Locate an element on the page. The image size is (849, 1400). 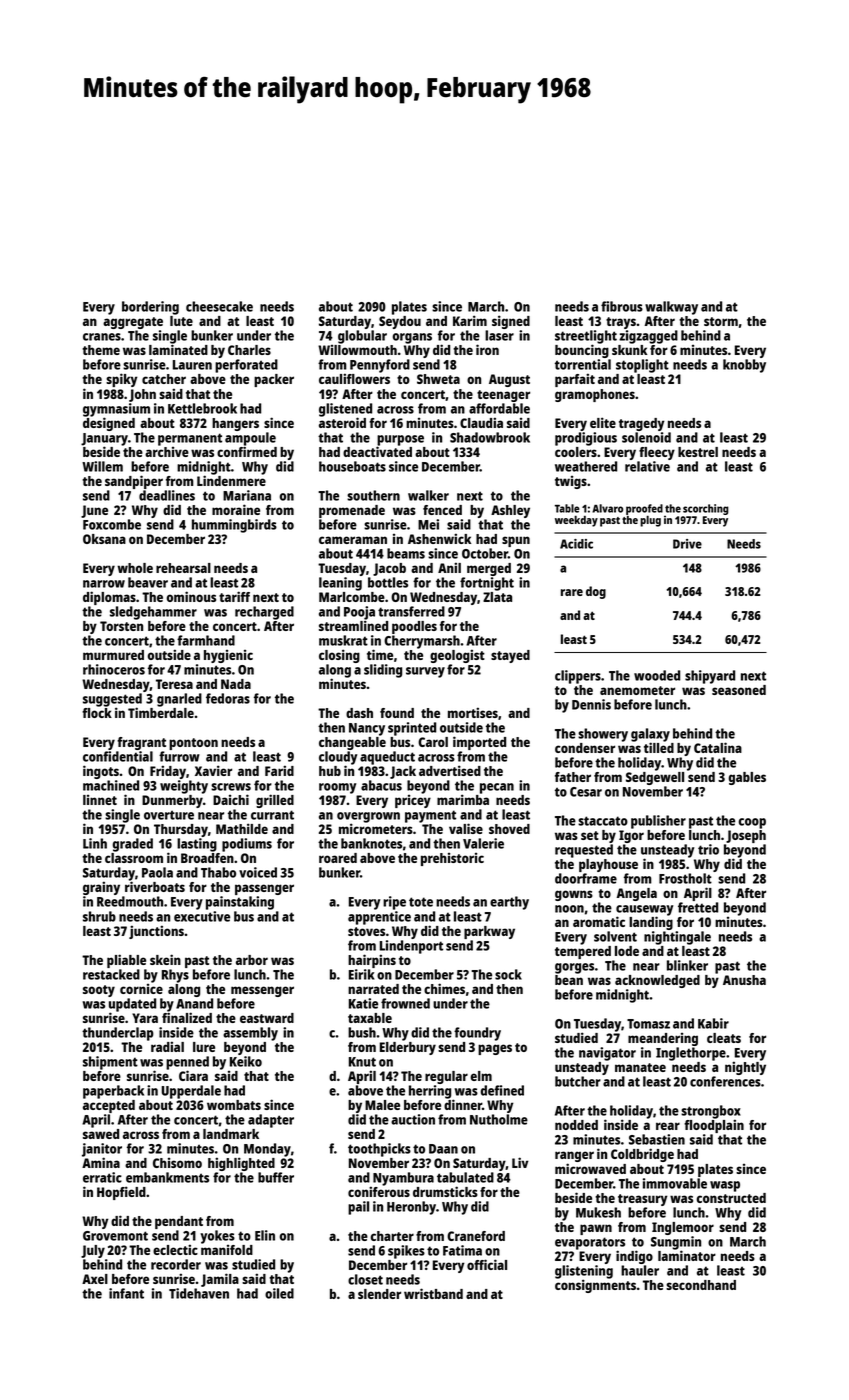
weathered is located at coordinates (586, 466).
